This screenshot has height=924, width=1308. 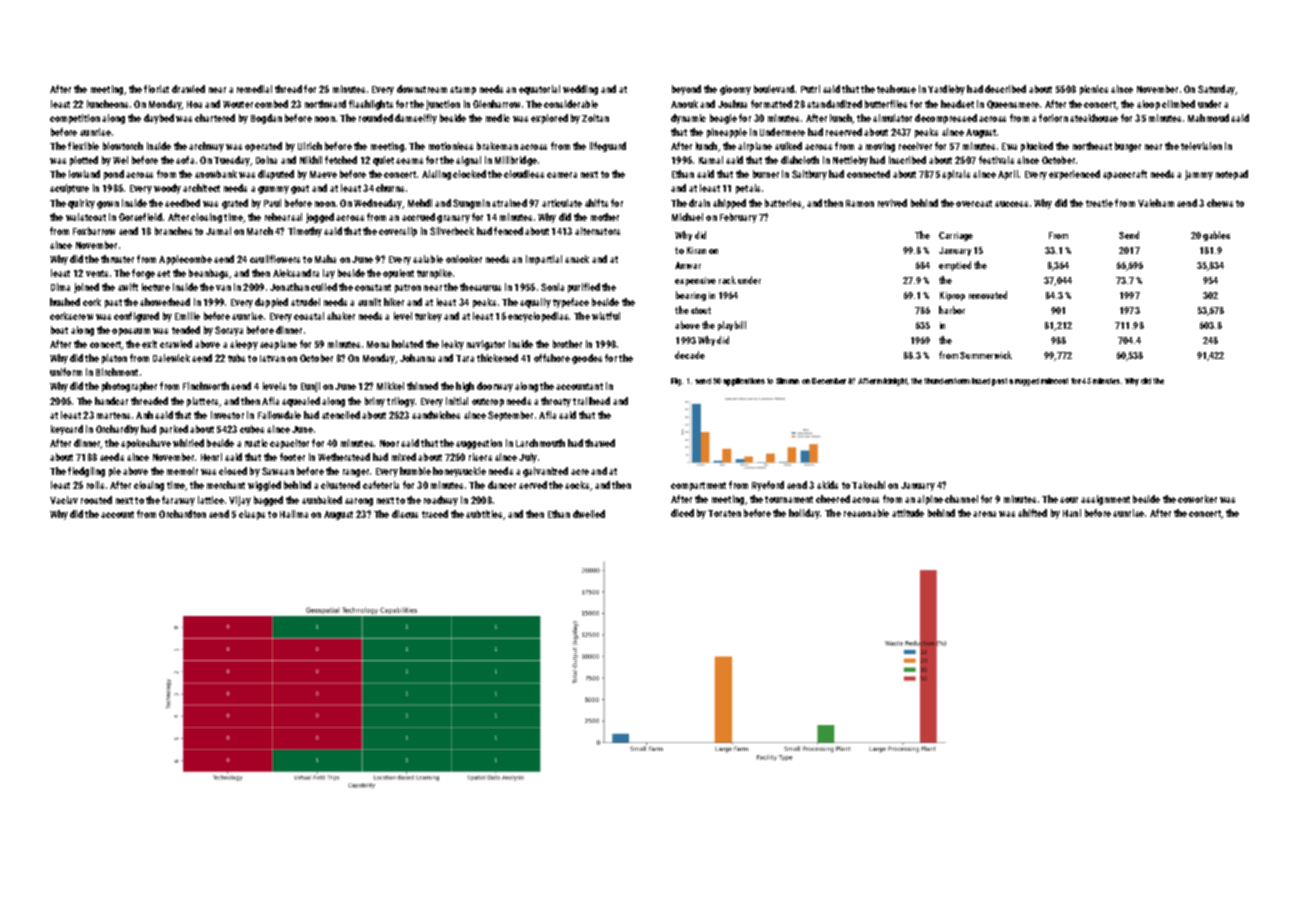 I want to click on wedding, so click(x=580, y=90).
